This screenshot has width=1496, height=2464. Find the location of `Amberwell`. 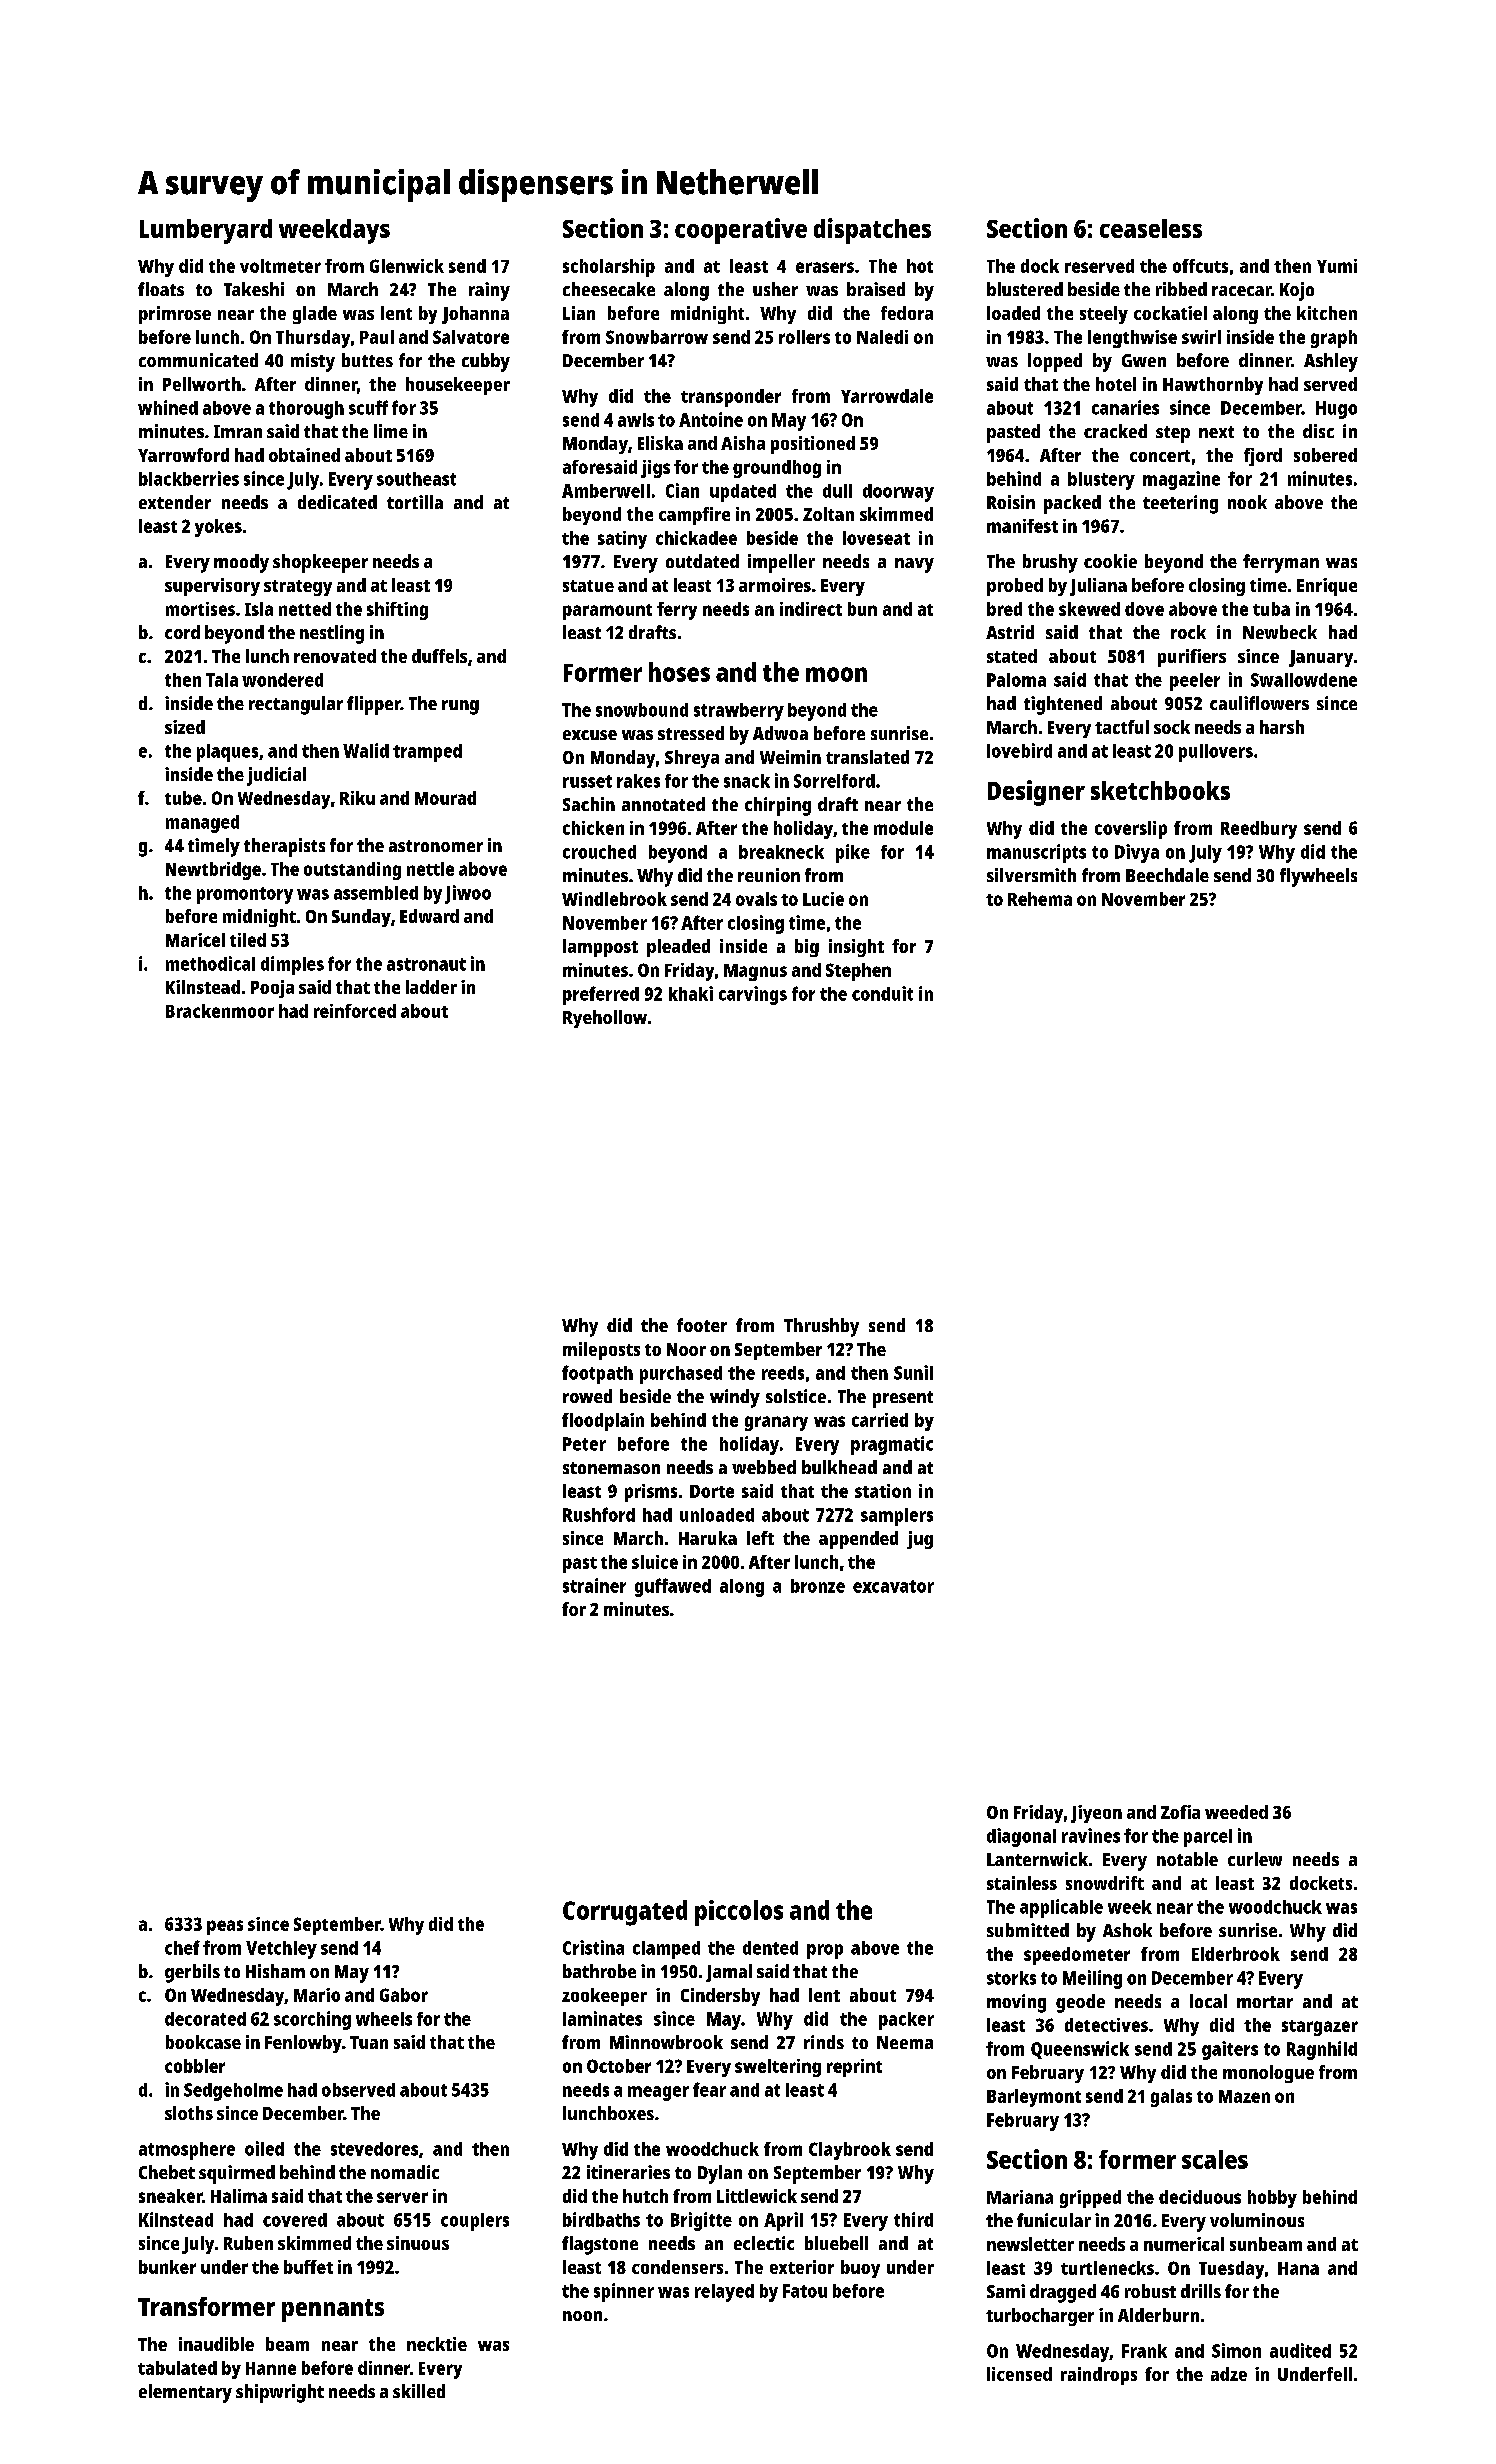

Amberwell is located at coordinates (606, 491).
